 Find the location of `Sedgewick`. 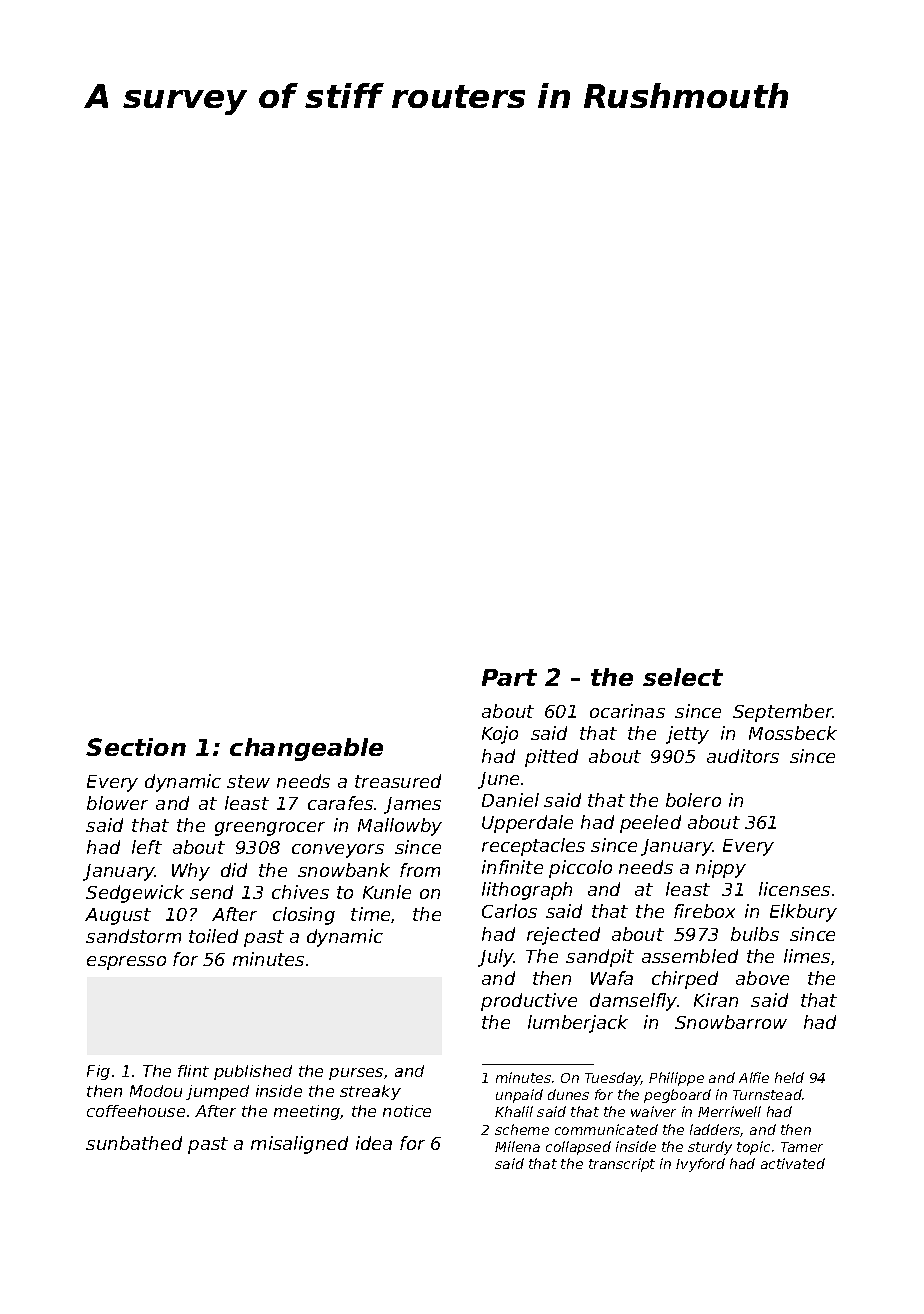

Sedgewick is located at coordinates (135, 894).
